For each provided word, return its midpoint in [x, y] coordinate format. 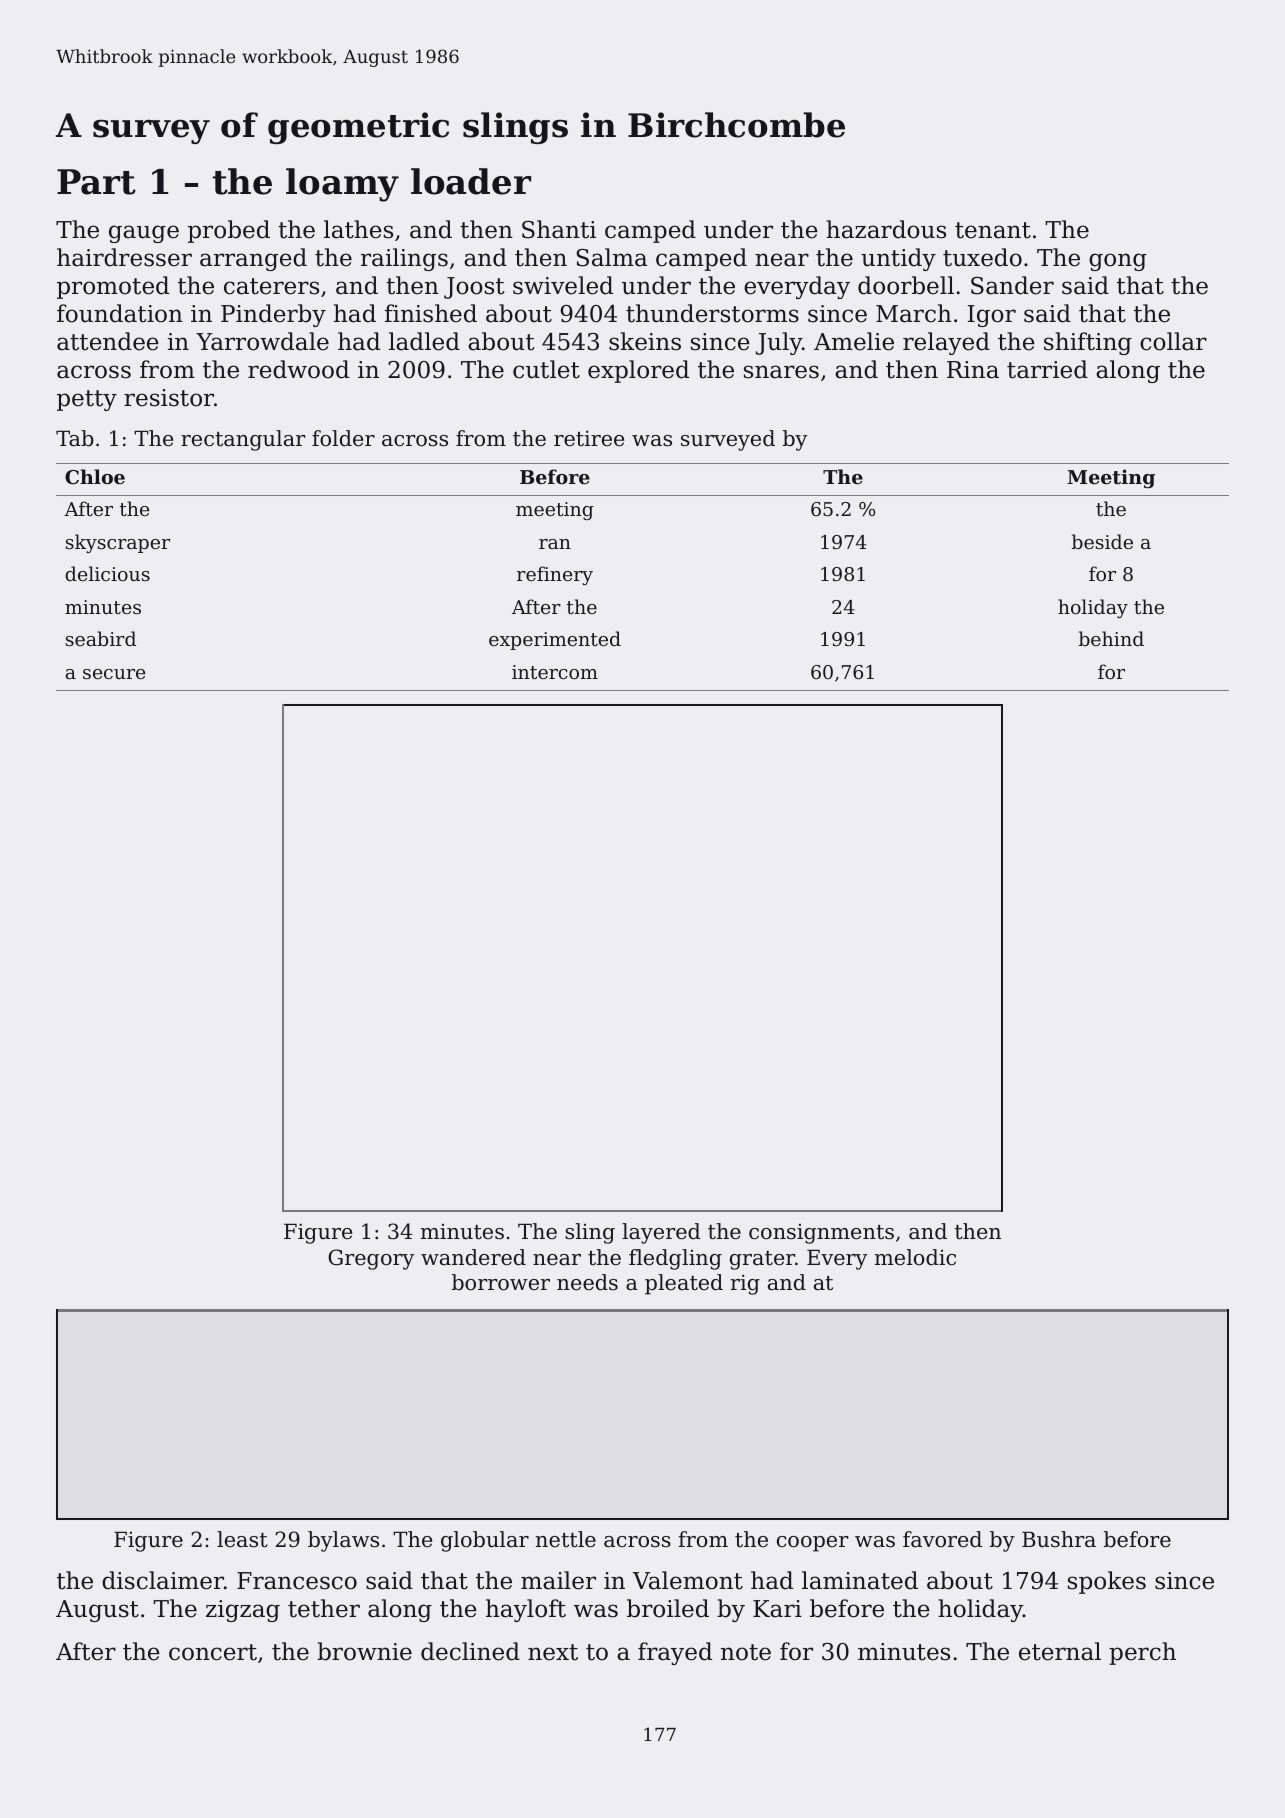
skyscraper [118, 543]
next [553, 1652]
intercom [555, 672]
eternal [1060, 1651]
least [242, 1539]
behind [1111, 638]
